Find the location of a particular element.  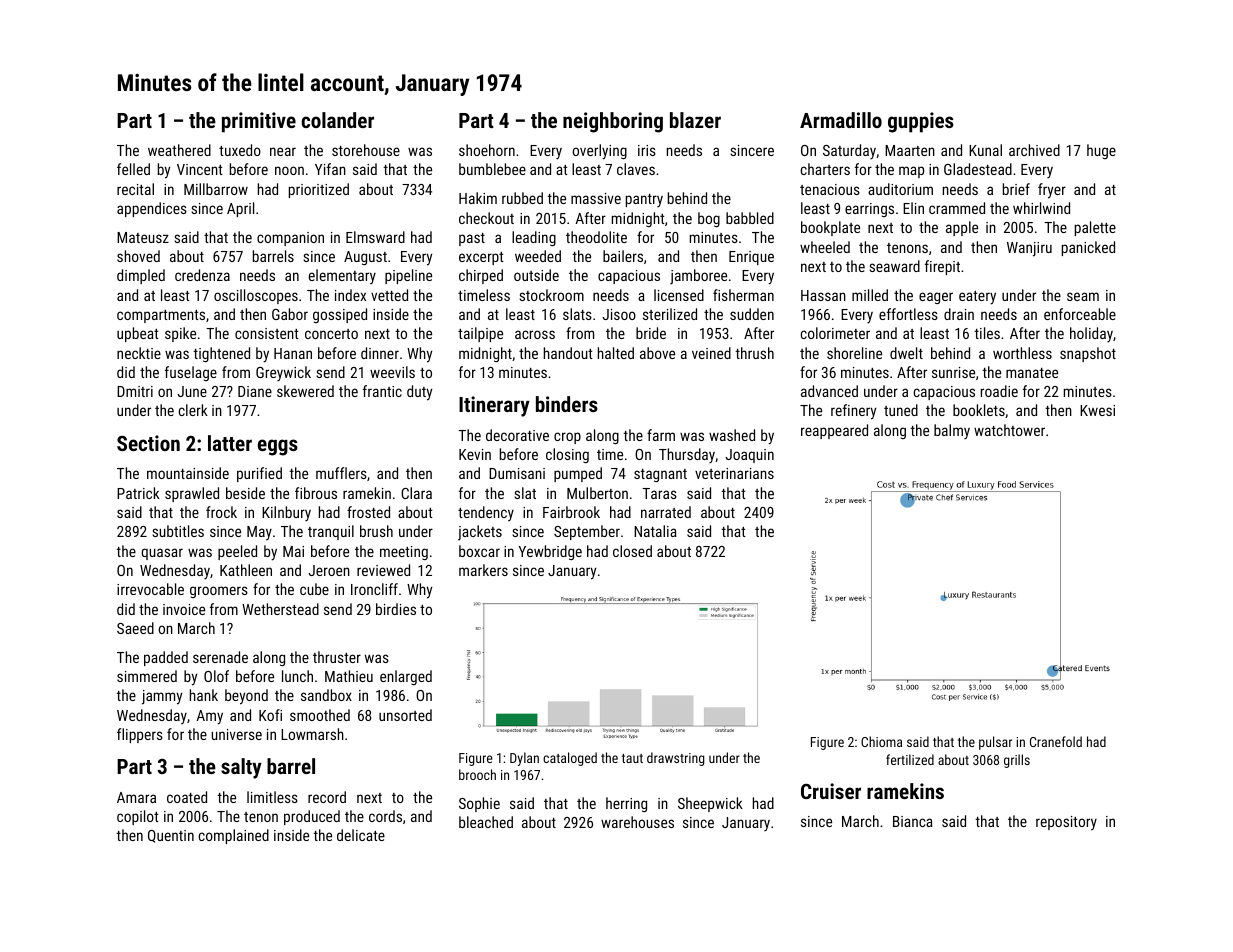

primitive is located at coordinates (259, 122).
